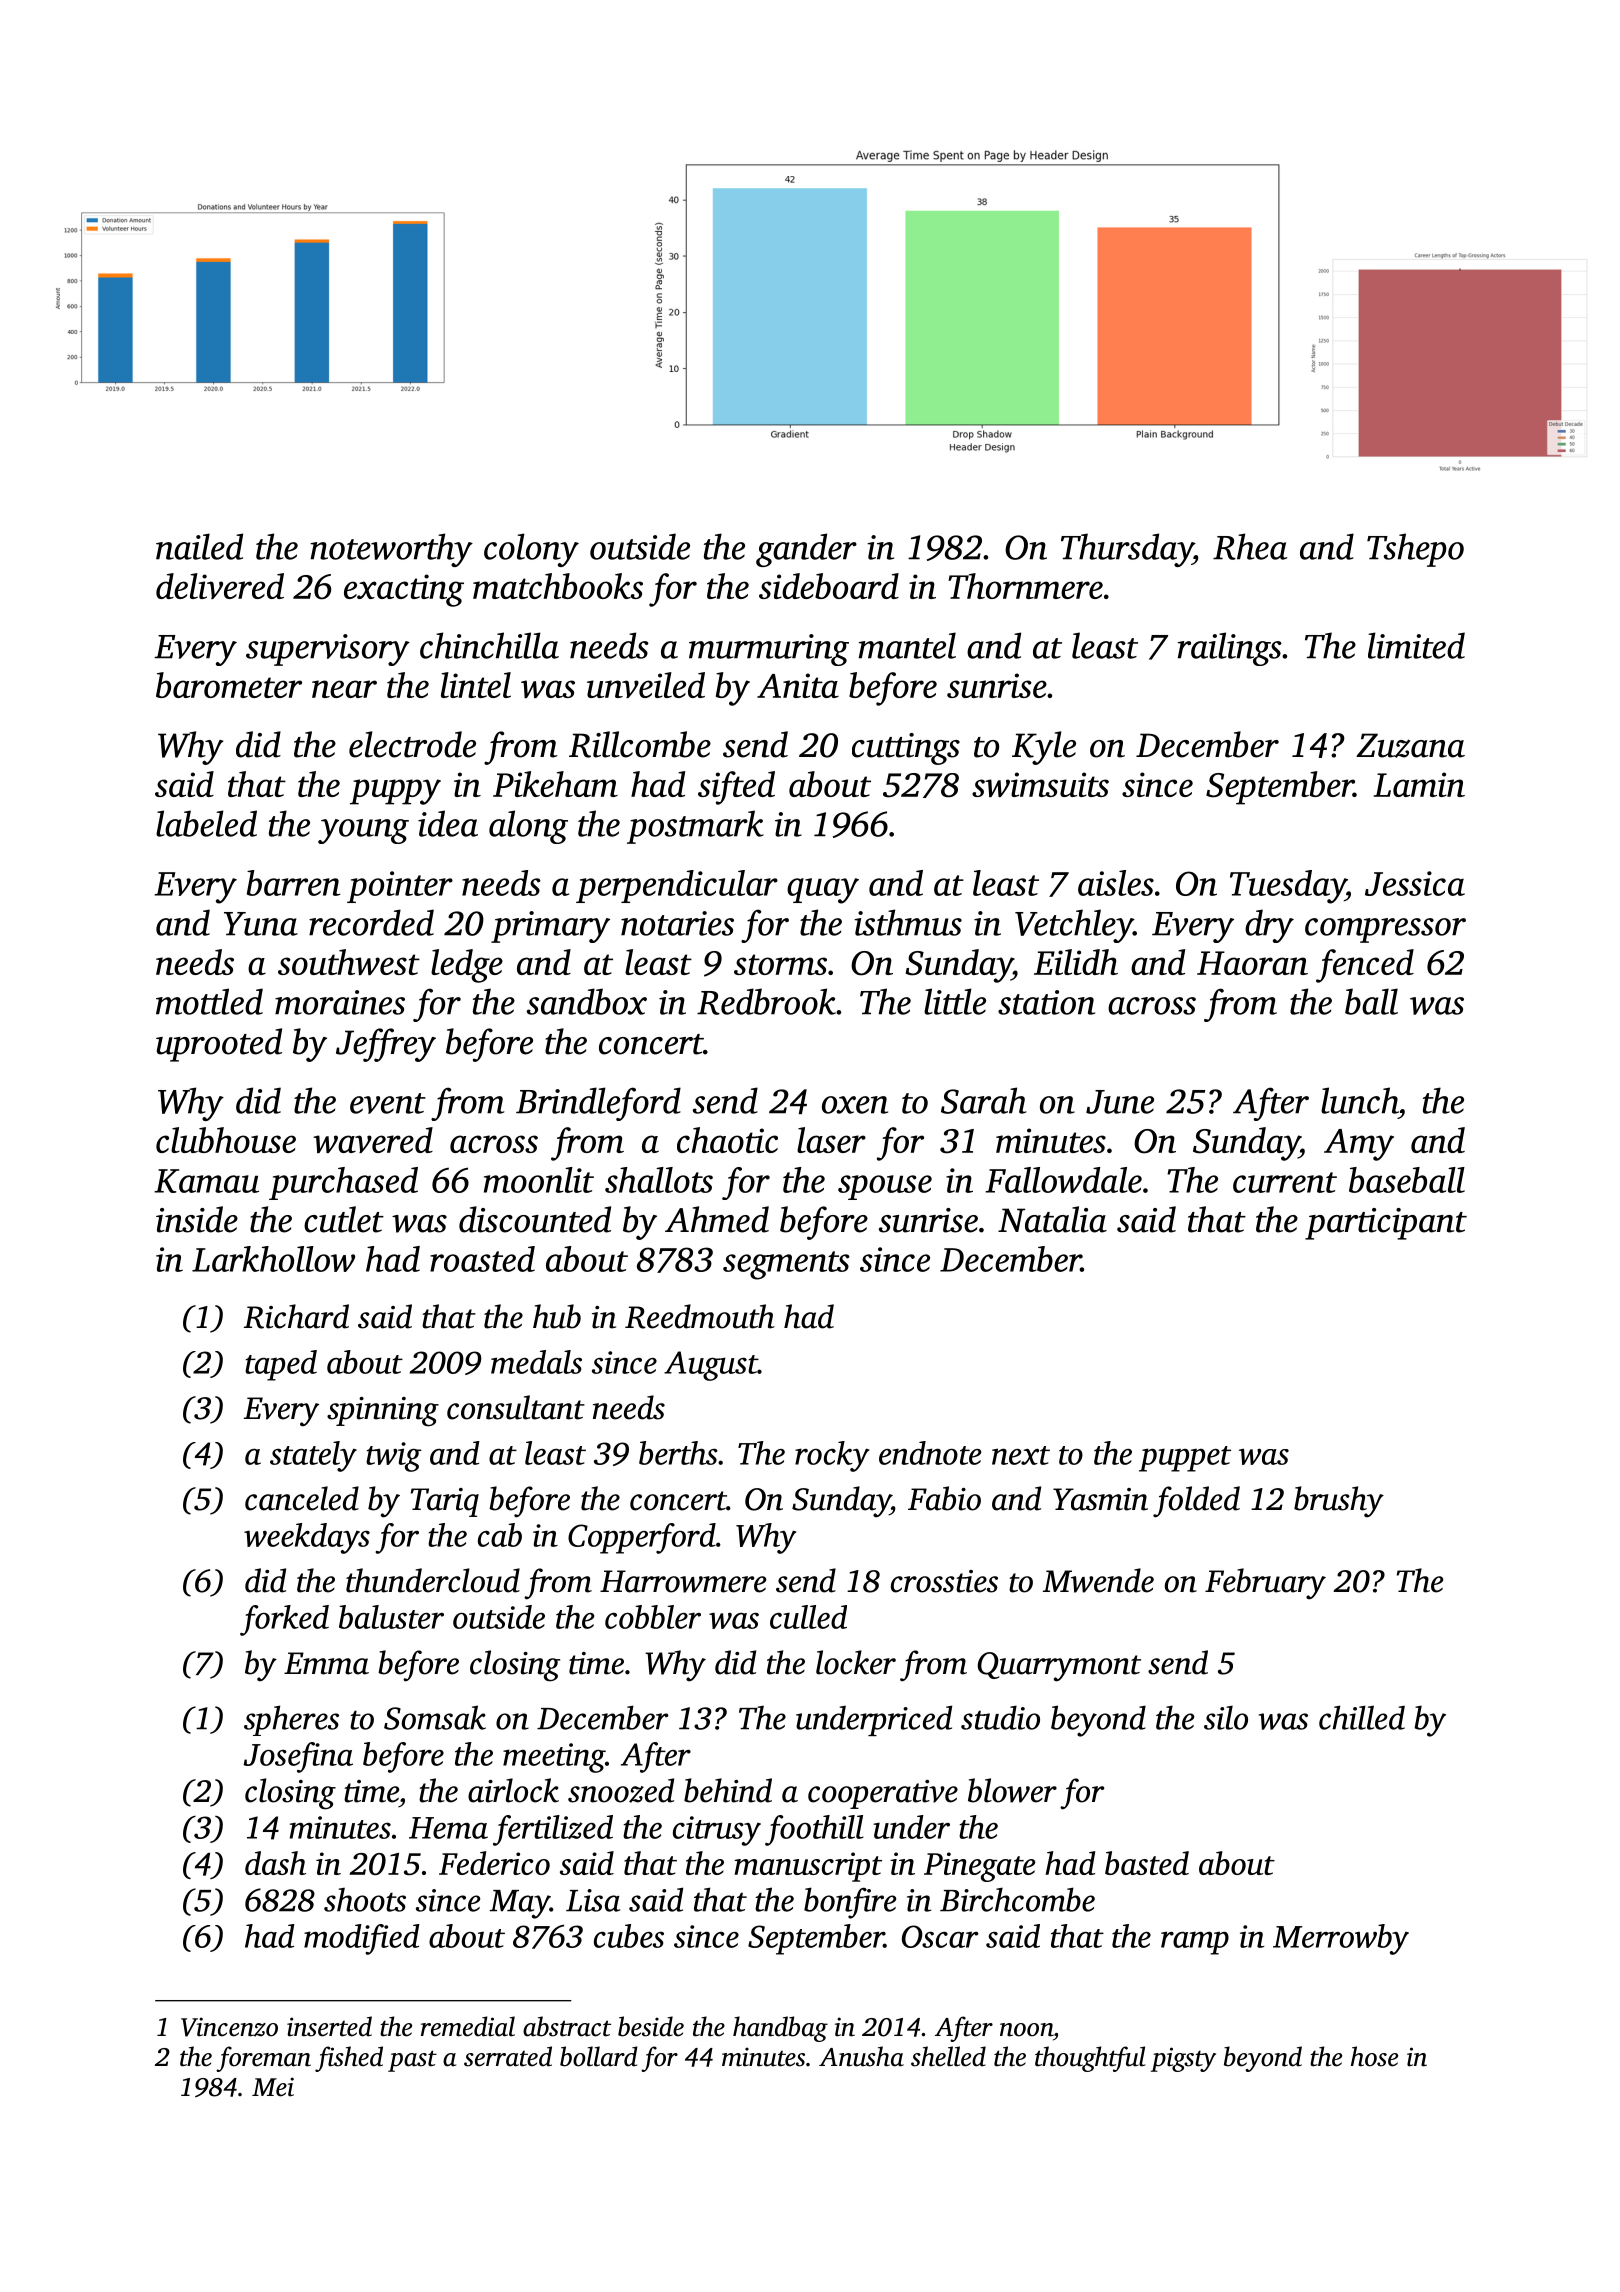  I want to click on barren, so click(293, 883).
